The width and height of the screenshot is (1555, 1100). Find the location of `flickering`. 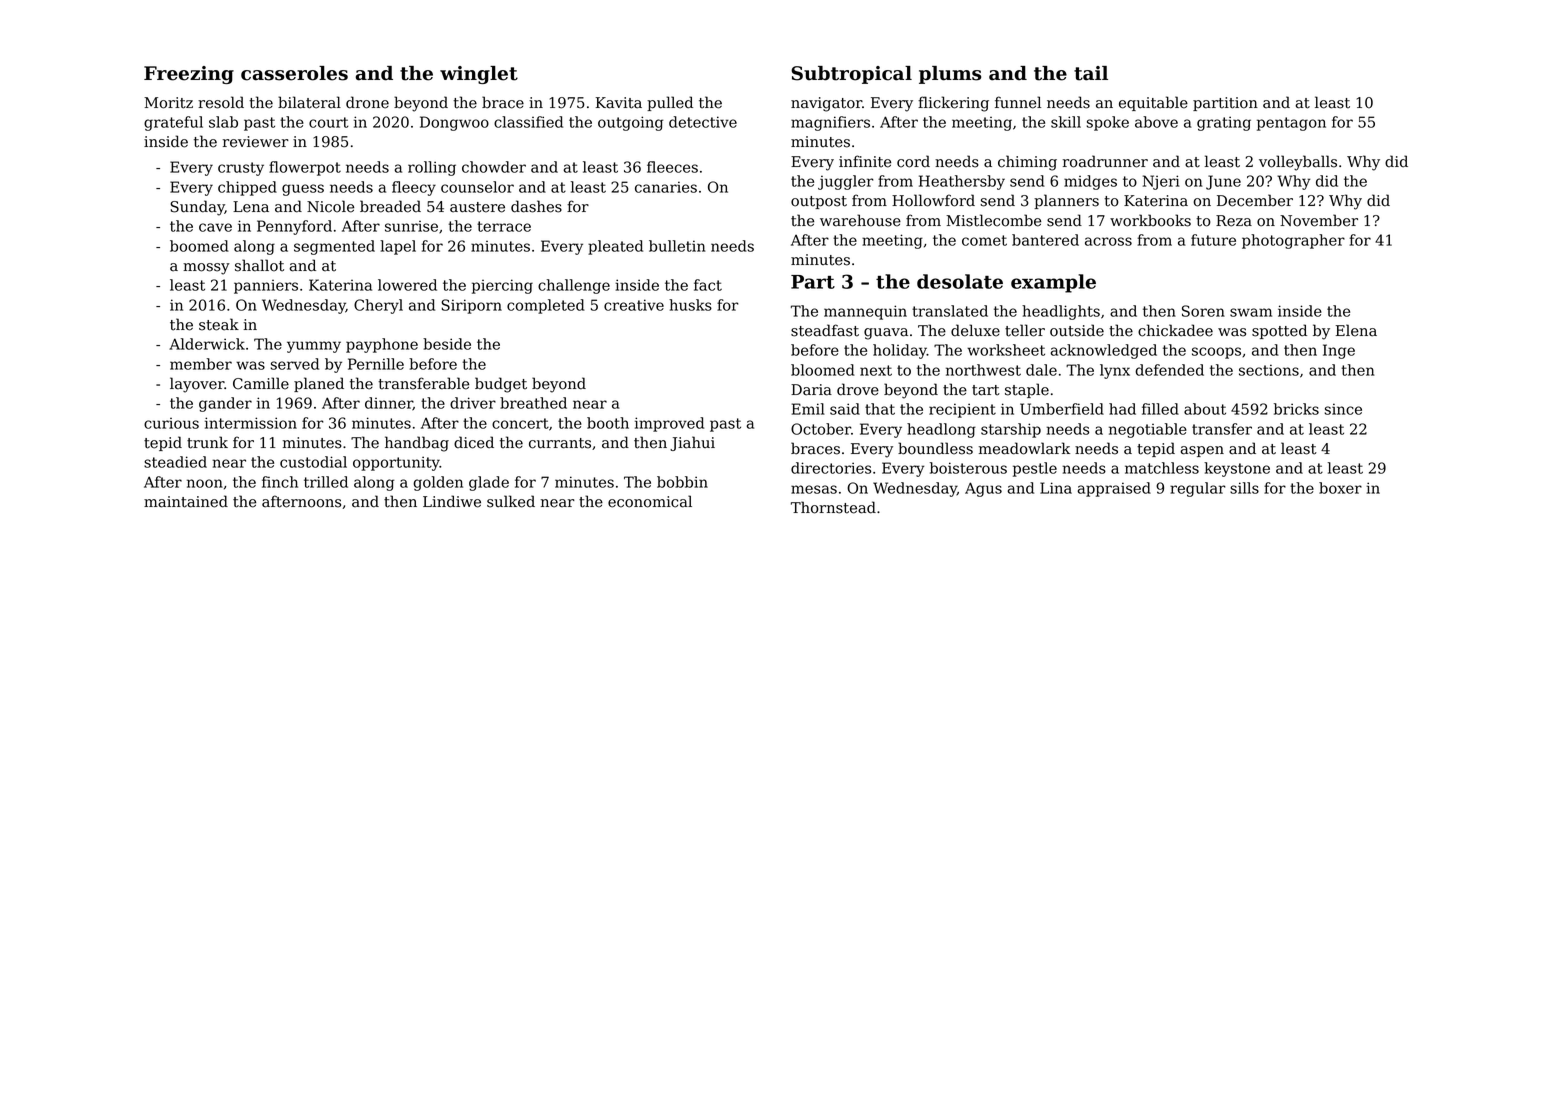

flickering is located at coordinates (953, 104).
